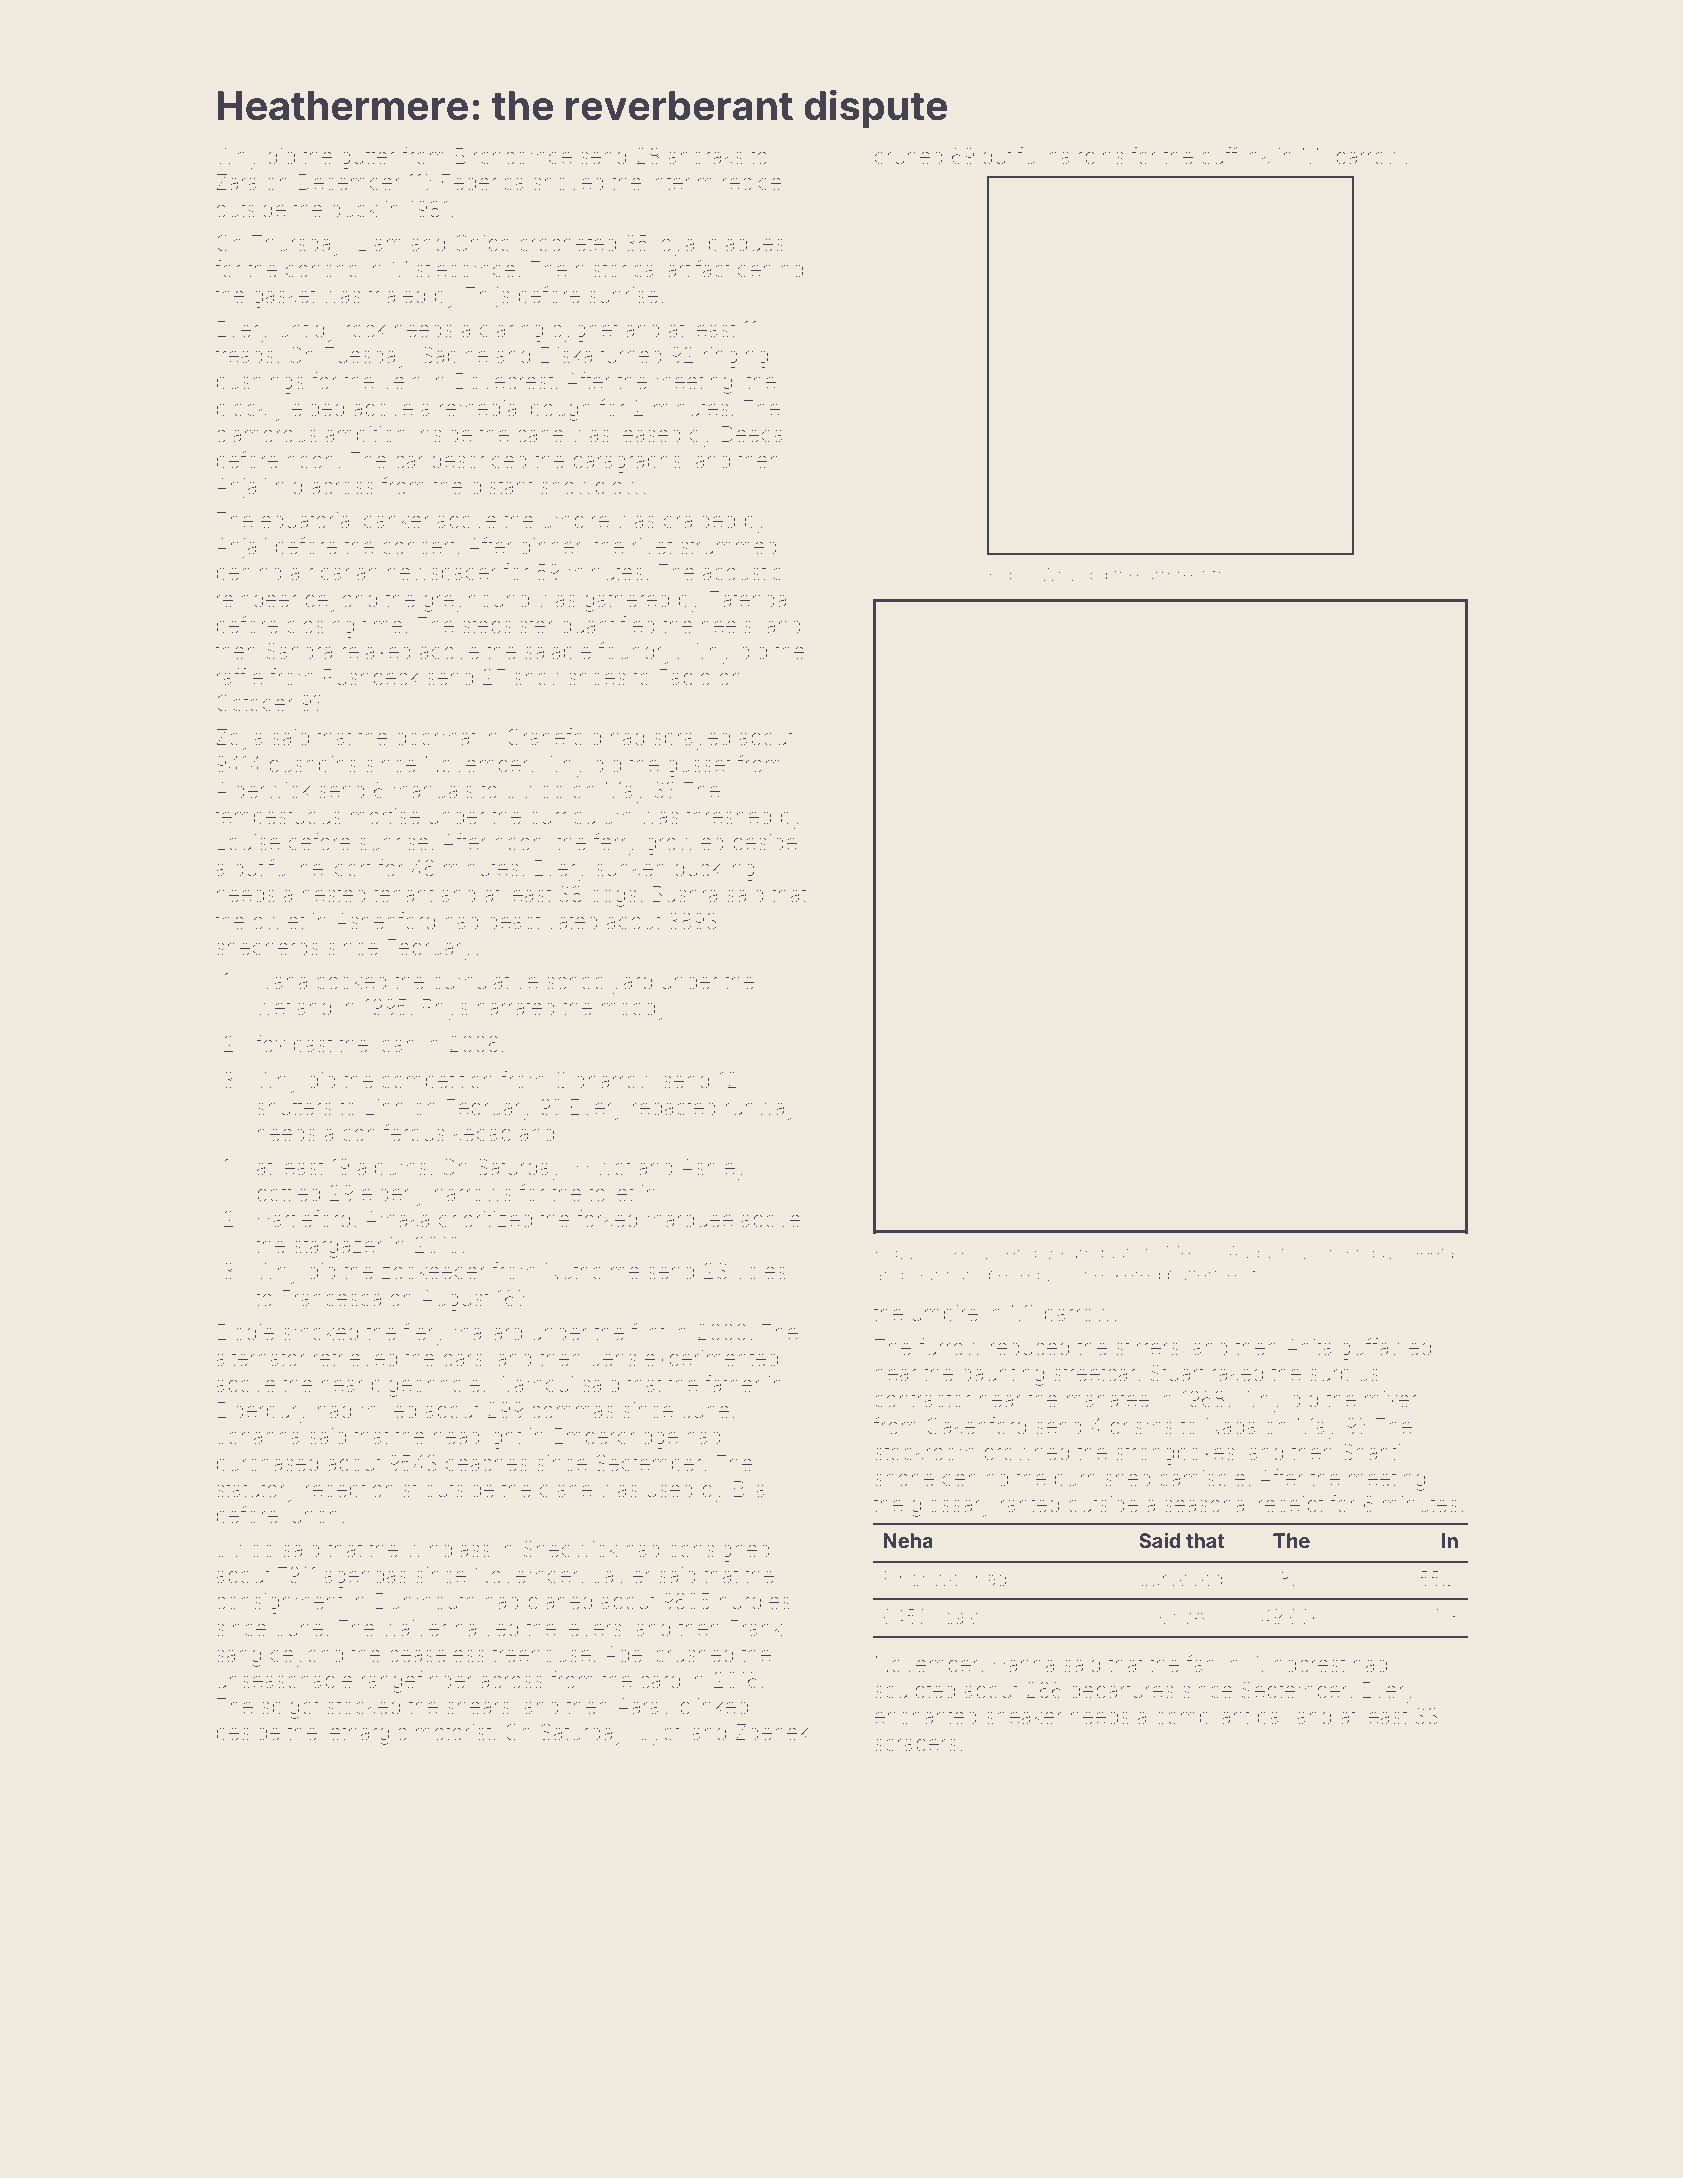  What do you see at coordinates (692, 739) in the screenshot?
I see `sprayed` at bounding box center [692, 739].
